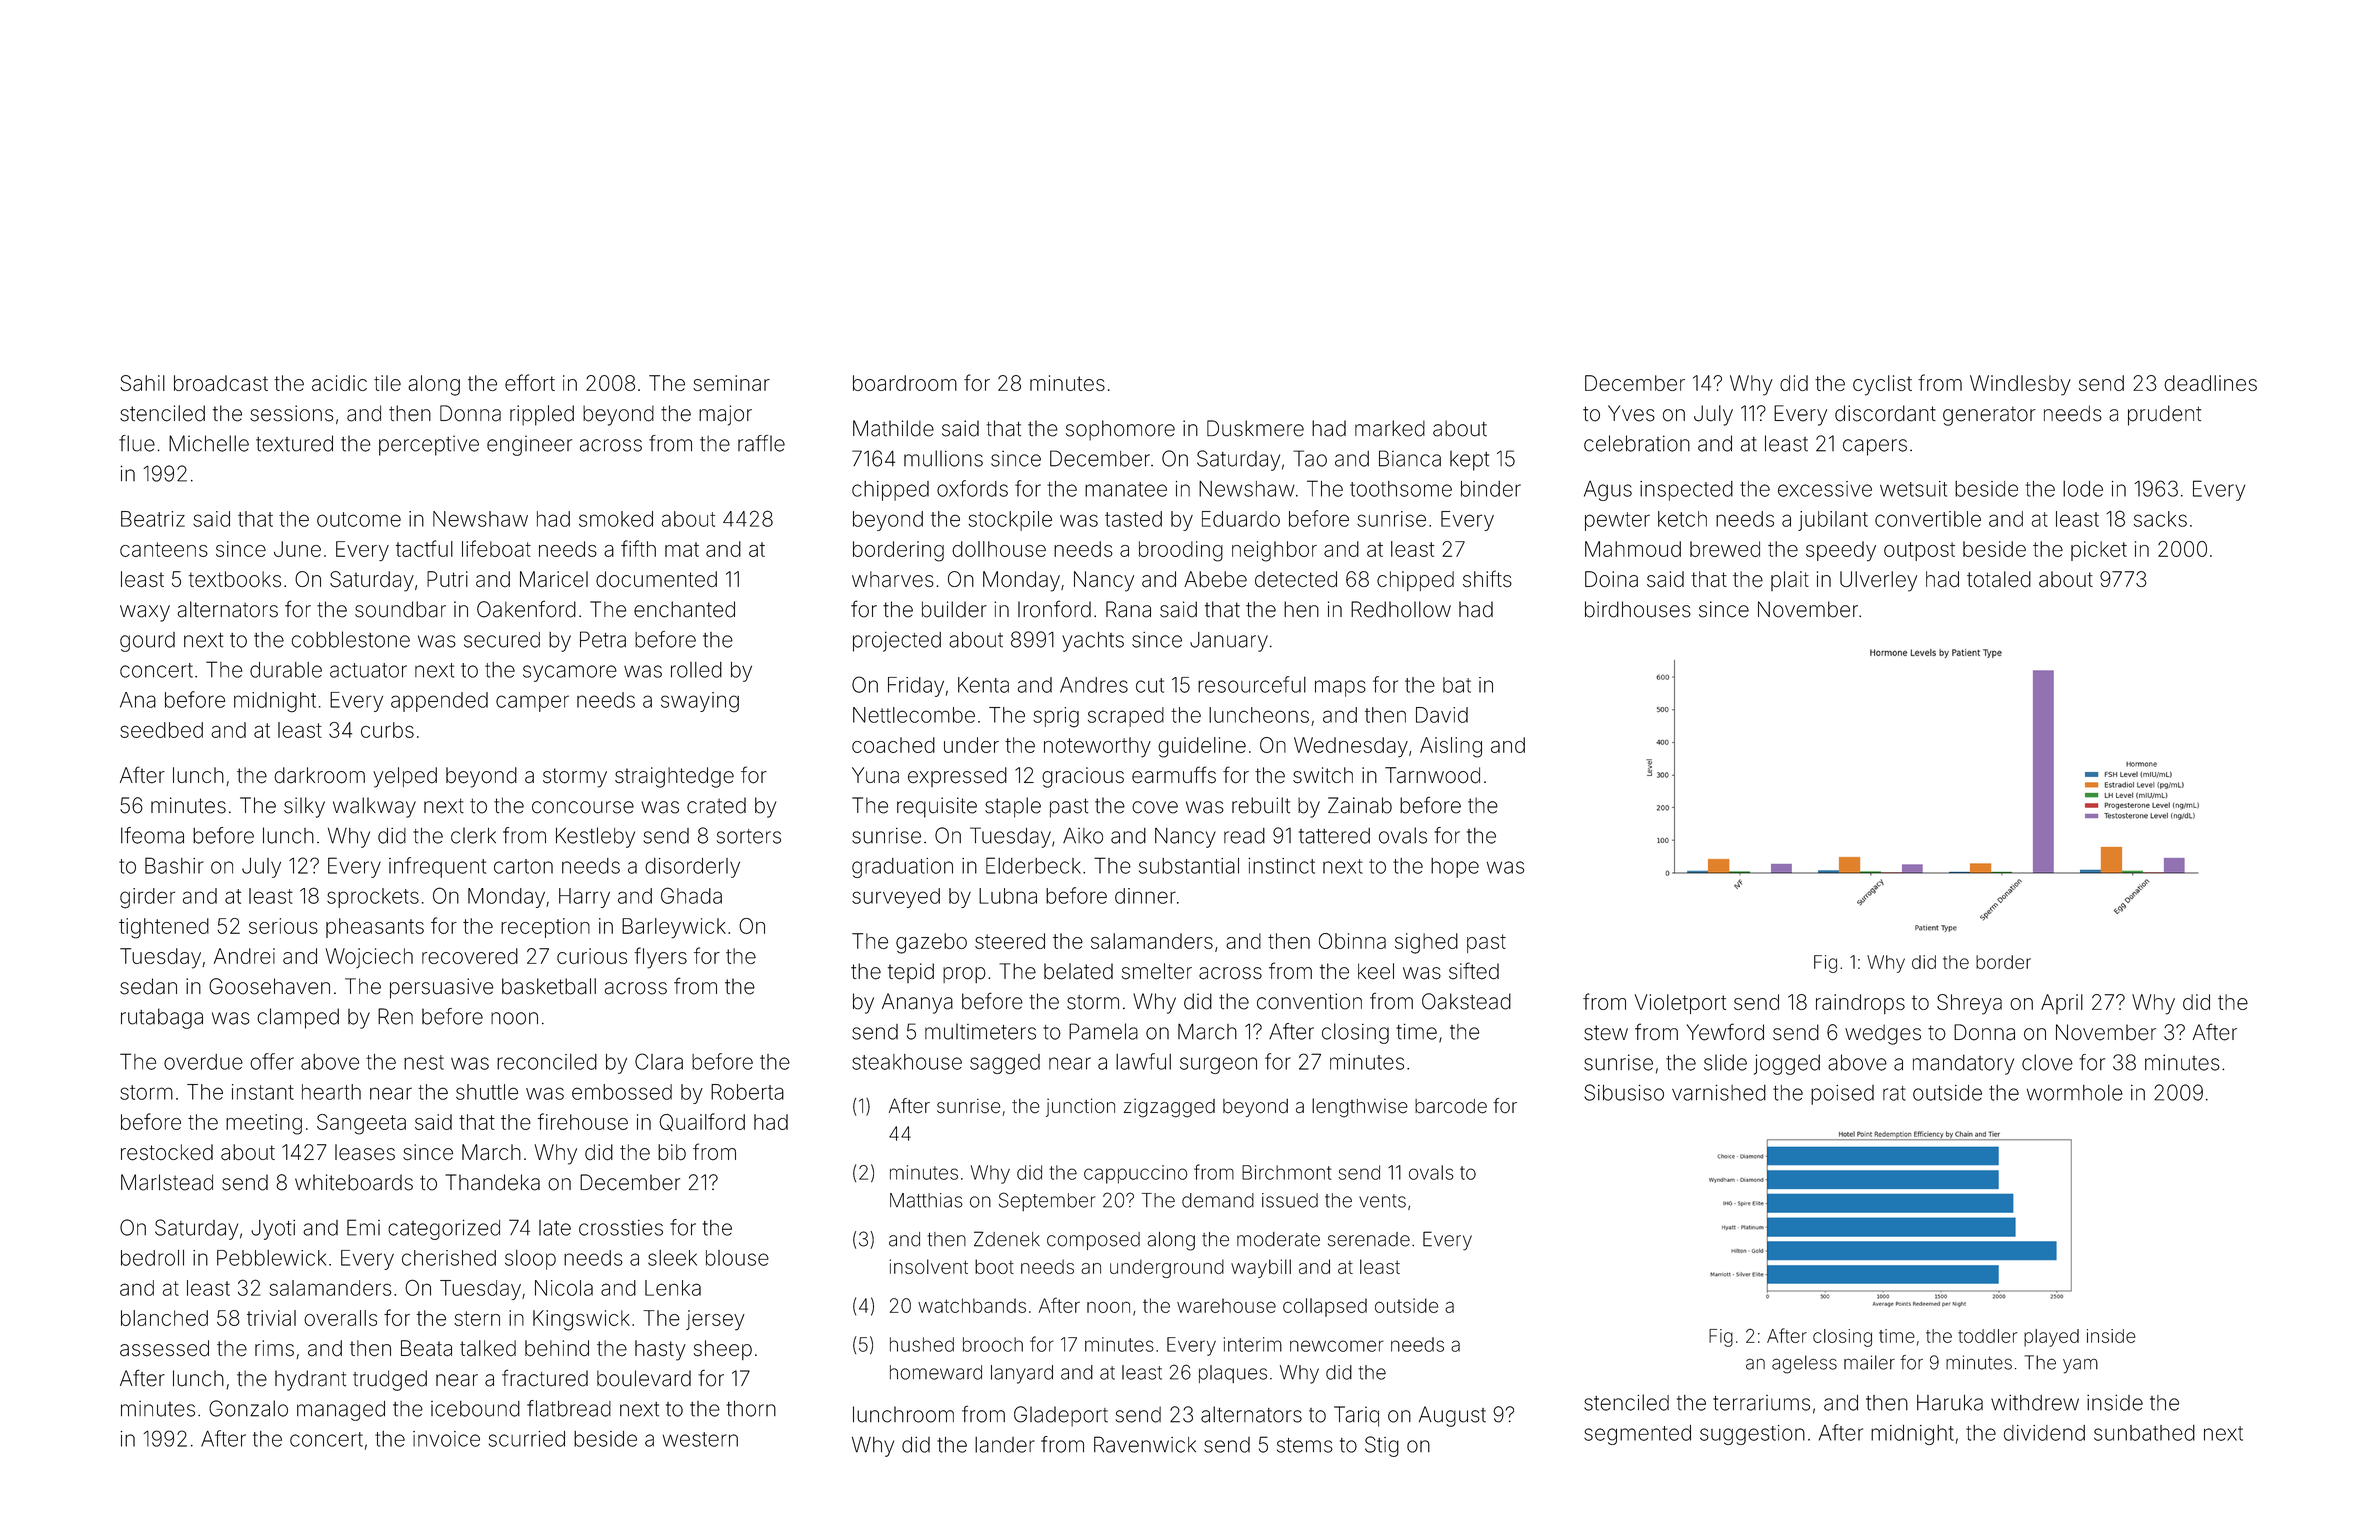  I want to click on sleek, so click(672, 1258).
